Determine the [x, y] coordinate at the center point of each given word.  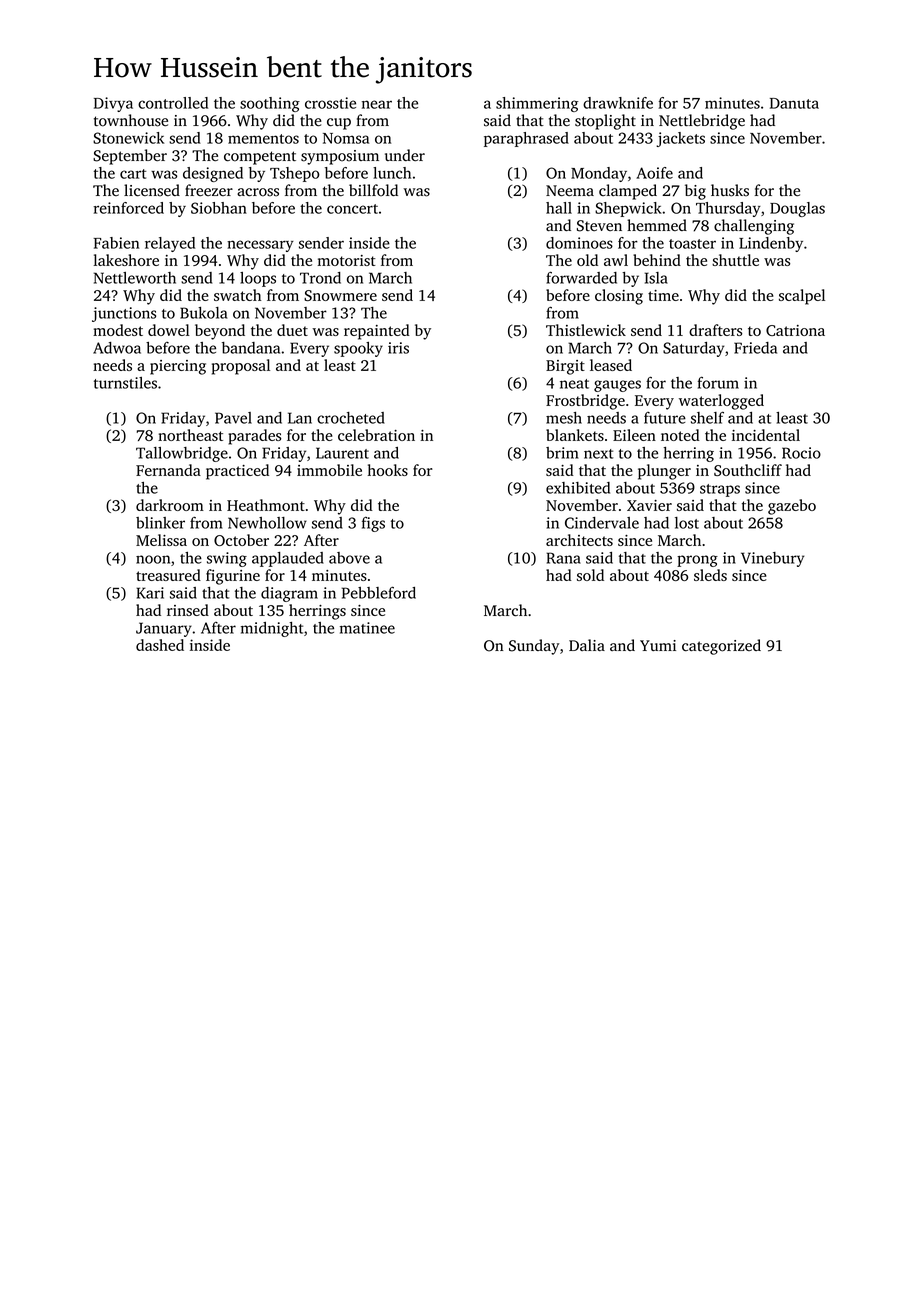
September [130, 157]
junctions [124, 314]
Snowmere [340, 295]
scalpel [802, 297]
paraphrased [526, 139]
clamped [628, 192]
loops [258, 279]
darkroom [170, 505]
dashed [160, 645]
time [663, 295]
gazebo [792, 507]
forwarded [581, 277]
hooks [388, 470]
